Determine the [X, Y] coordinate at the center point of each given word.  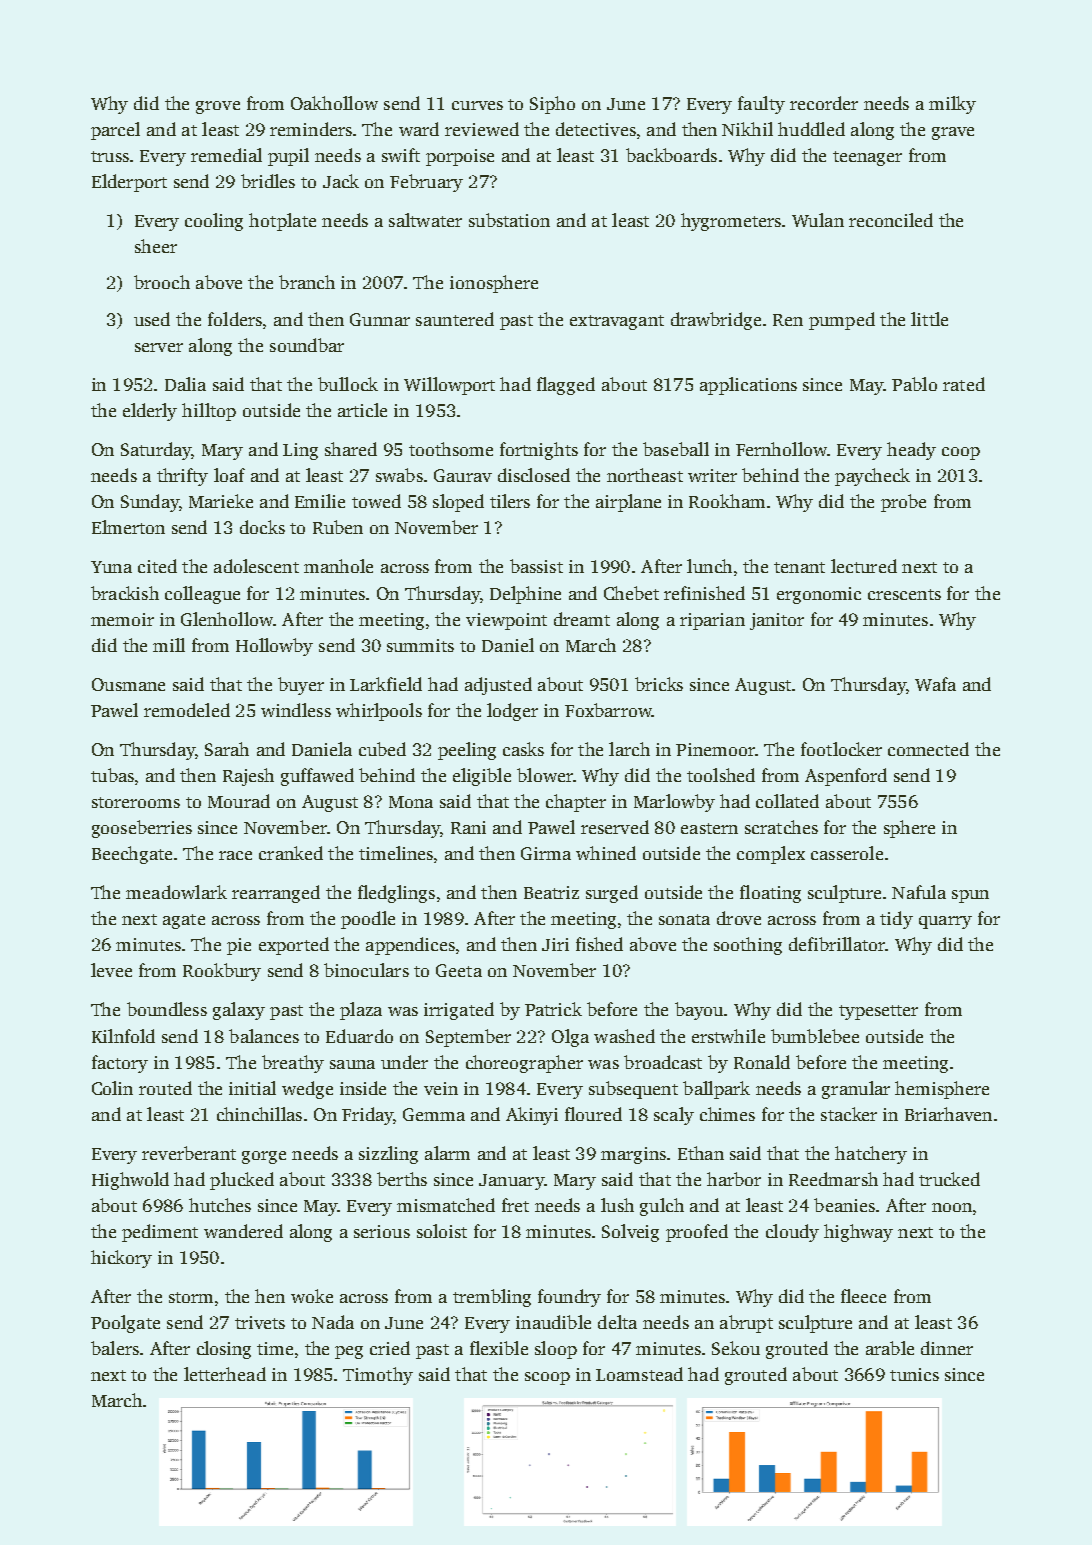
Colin [112, 1088]
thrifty [182, 477]
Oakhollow [334, 103]
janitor [777, 621]
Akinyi [532, 1116]
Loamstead [639, 1374]
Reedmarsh [833, 1179]
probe [903, 503]
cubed [382, 749]
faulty [761, 105]
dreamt [582, 619]
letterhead [225, 1374]
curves [477, 105]
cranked [291, 853]
